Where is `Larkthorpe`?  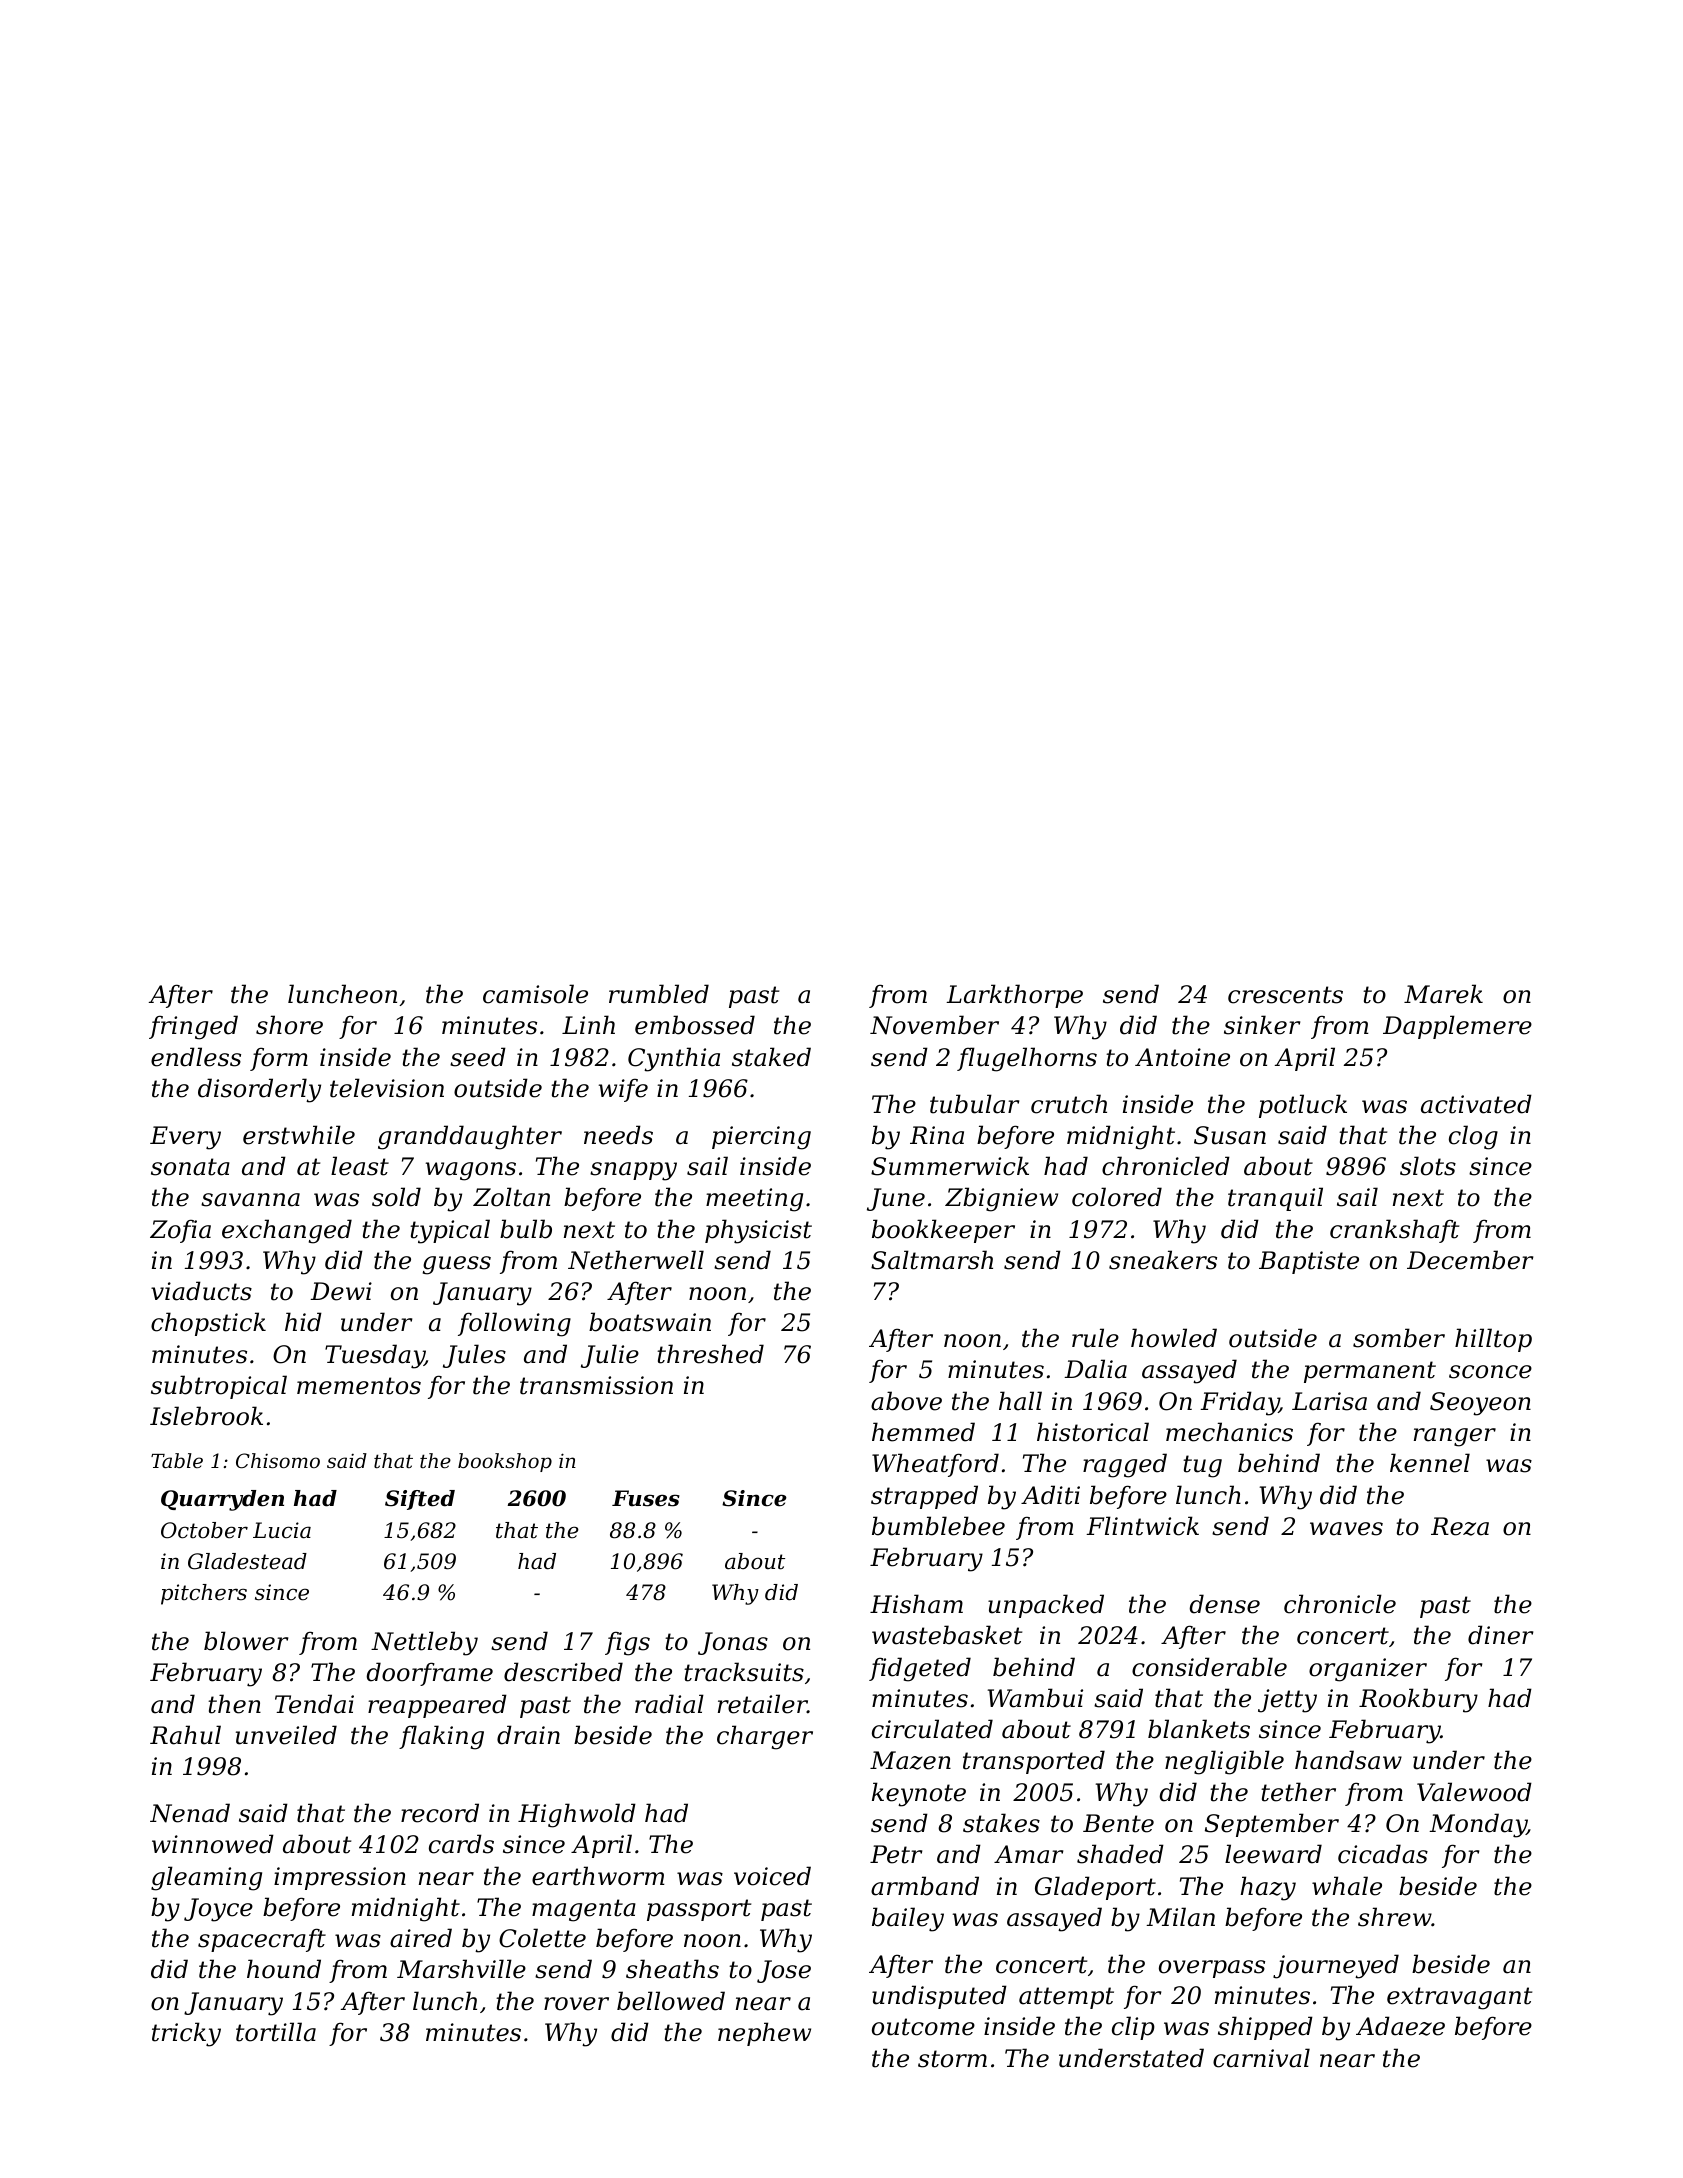 Larkthorpe is located at coordinates (1014, 996).
